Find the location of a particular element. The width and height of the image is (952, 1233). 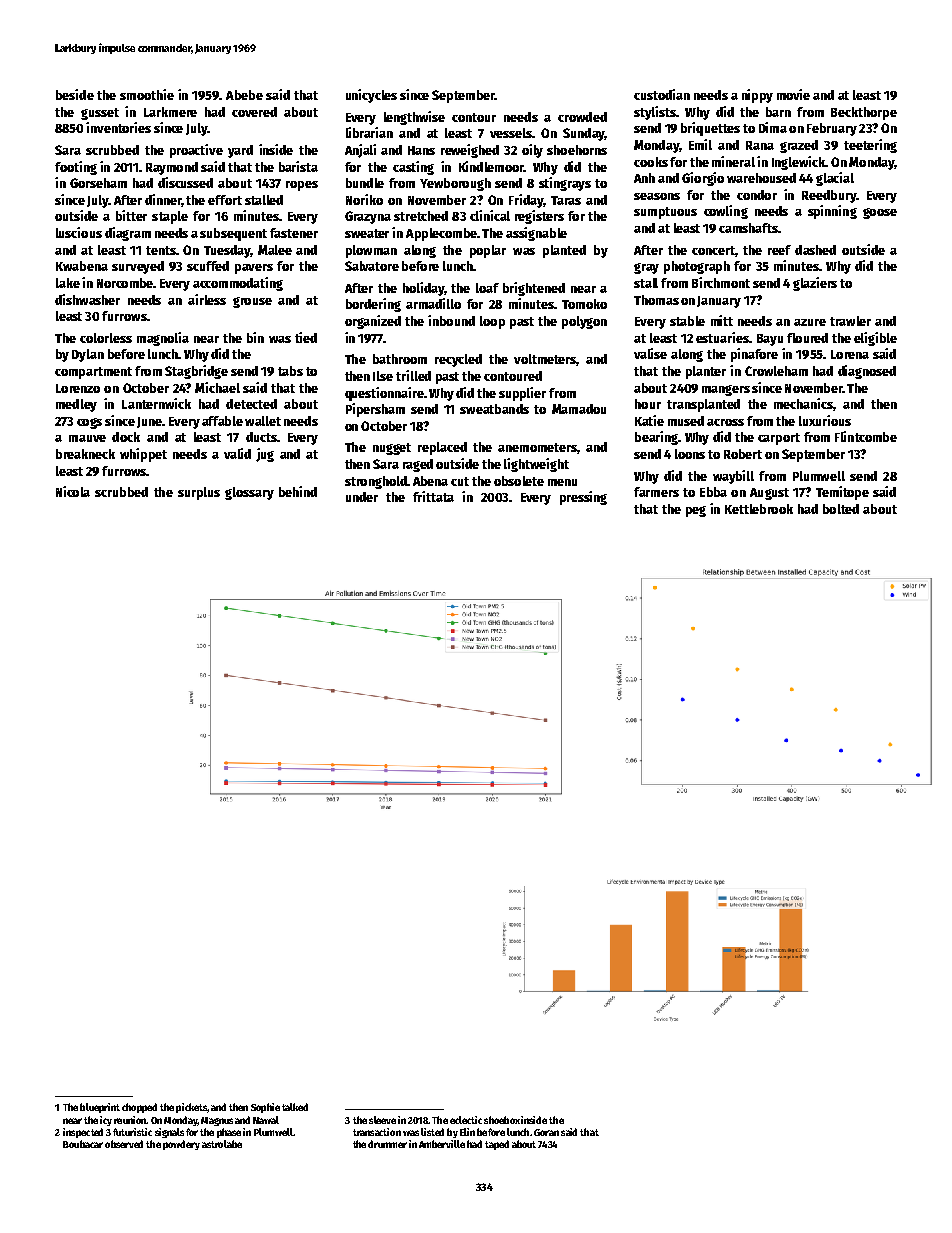

pressing is located at coordinates (583, 498).
